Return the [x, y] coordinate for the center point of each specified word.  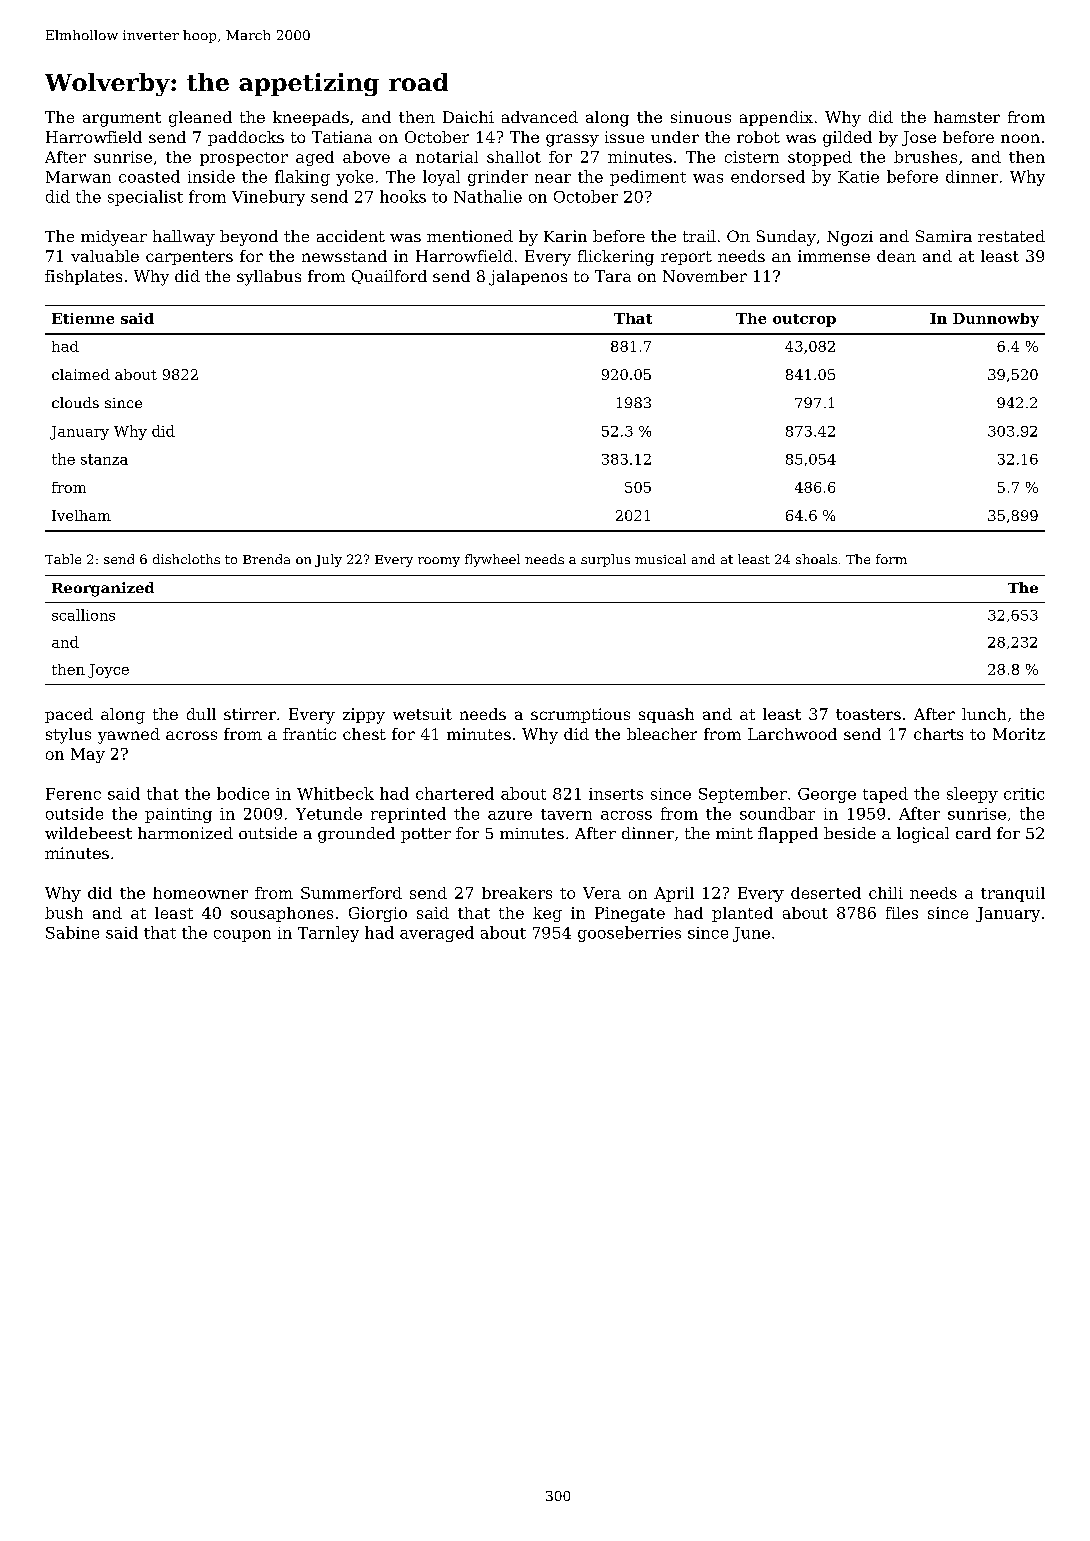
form [891, 559]
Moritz [1019, 734]
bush [64, 913]
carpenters [189, 258]
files [902, 913]
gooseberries [629, 934]
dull [201, 714]
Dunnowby [996, 320]
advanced [540, 117]
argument [122, 119]
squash [666, 715]
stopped [820, 158]
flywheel [492, 560]
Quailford [389, 277]
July [328, 560]
